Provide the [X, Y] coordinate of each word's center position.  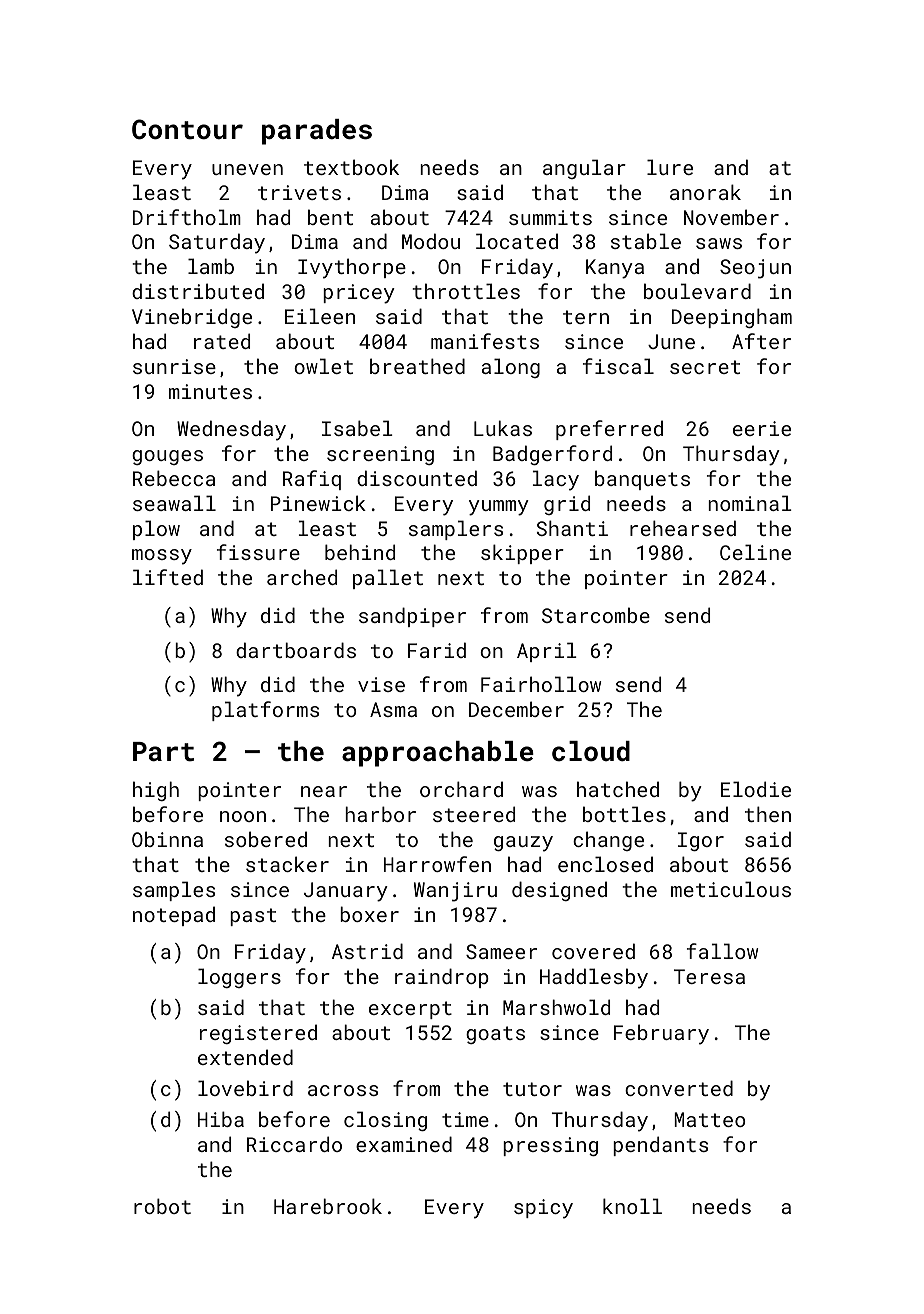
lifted [168, 577]
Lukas [503, 428]
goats [495, 1035]
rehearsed [683, 528]
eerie [762, 428]
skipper [522, 554]
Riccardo [294, 1144]
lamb [211, 266]
